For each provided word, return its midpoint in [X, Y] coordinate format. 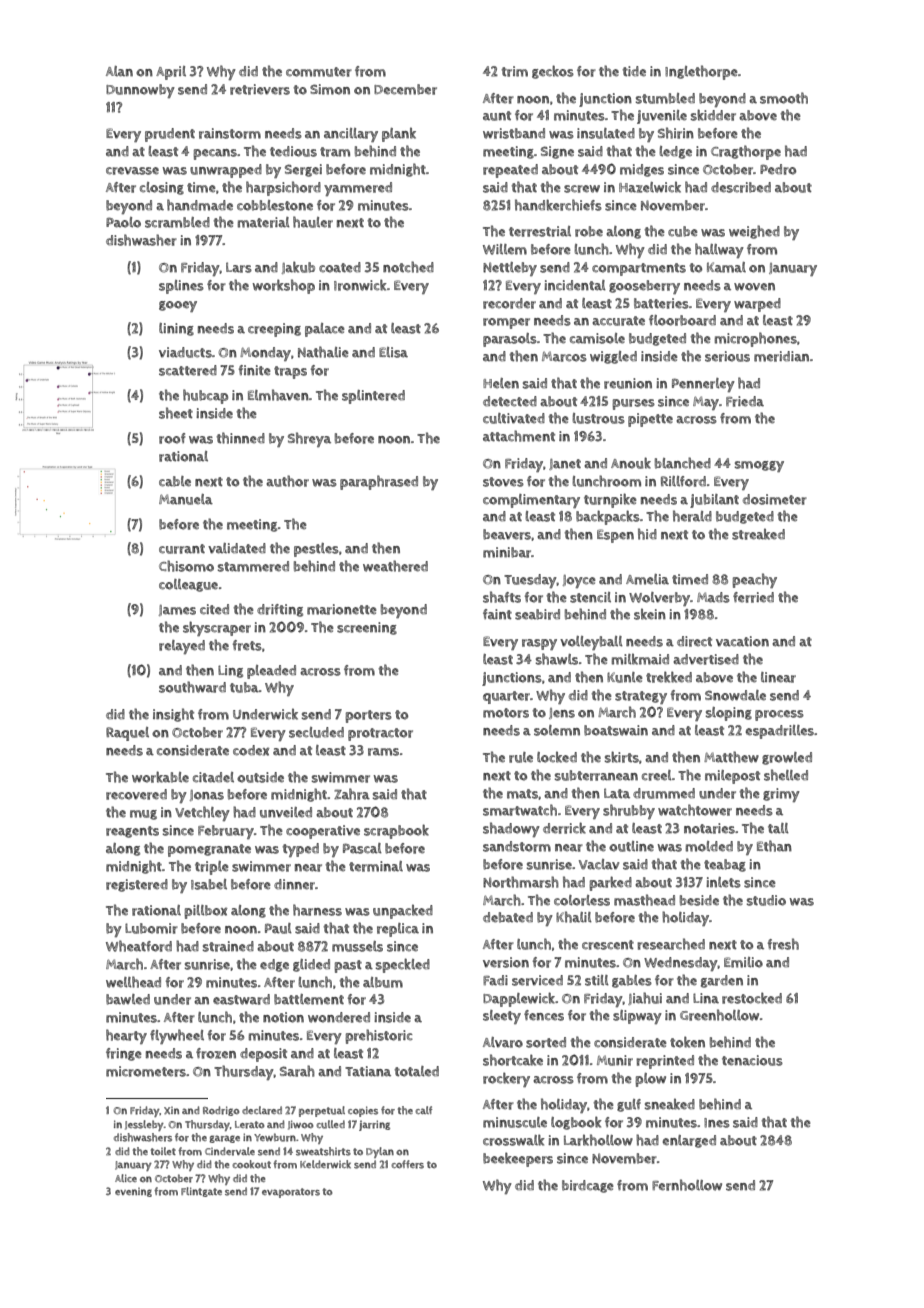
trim [514, 71]
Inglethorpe [701, 72]
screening [367, 628]
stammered [253, 566]
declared [262, 1110]
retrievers [260, 89]
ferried [753, 597]
